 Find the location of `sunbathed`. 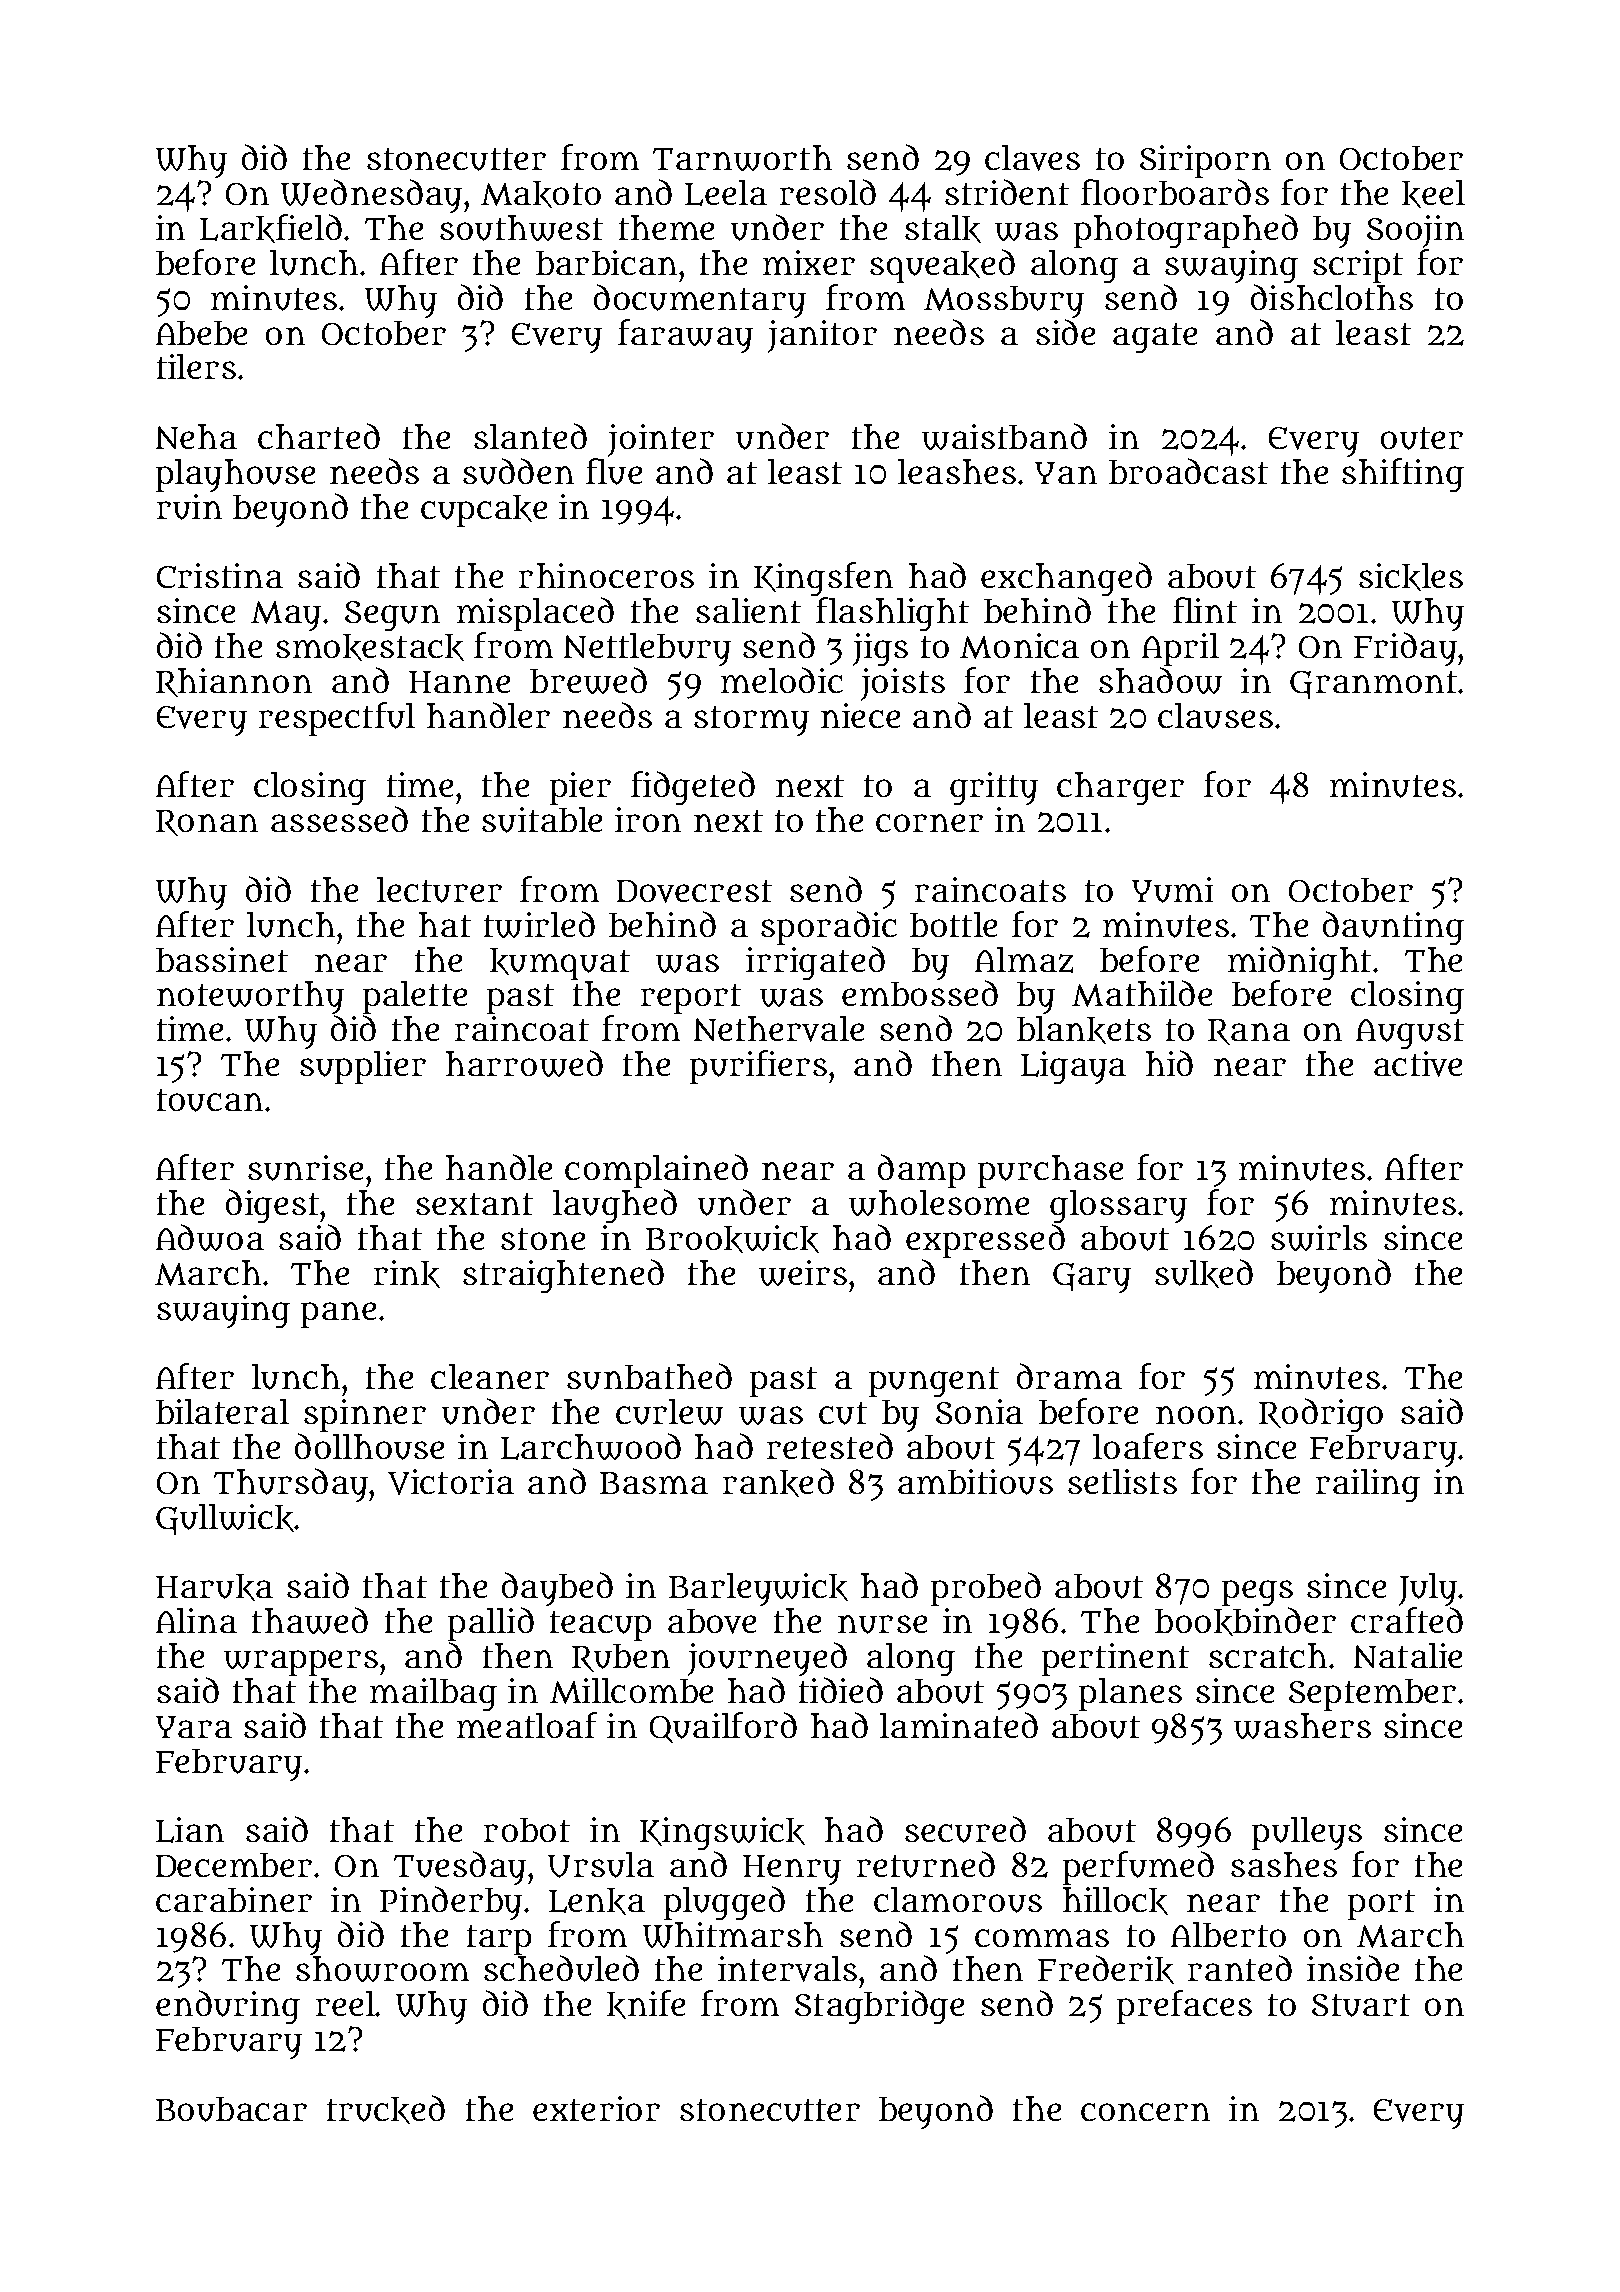

sunbathed is located at coordinates (649, 1376).
